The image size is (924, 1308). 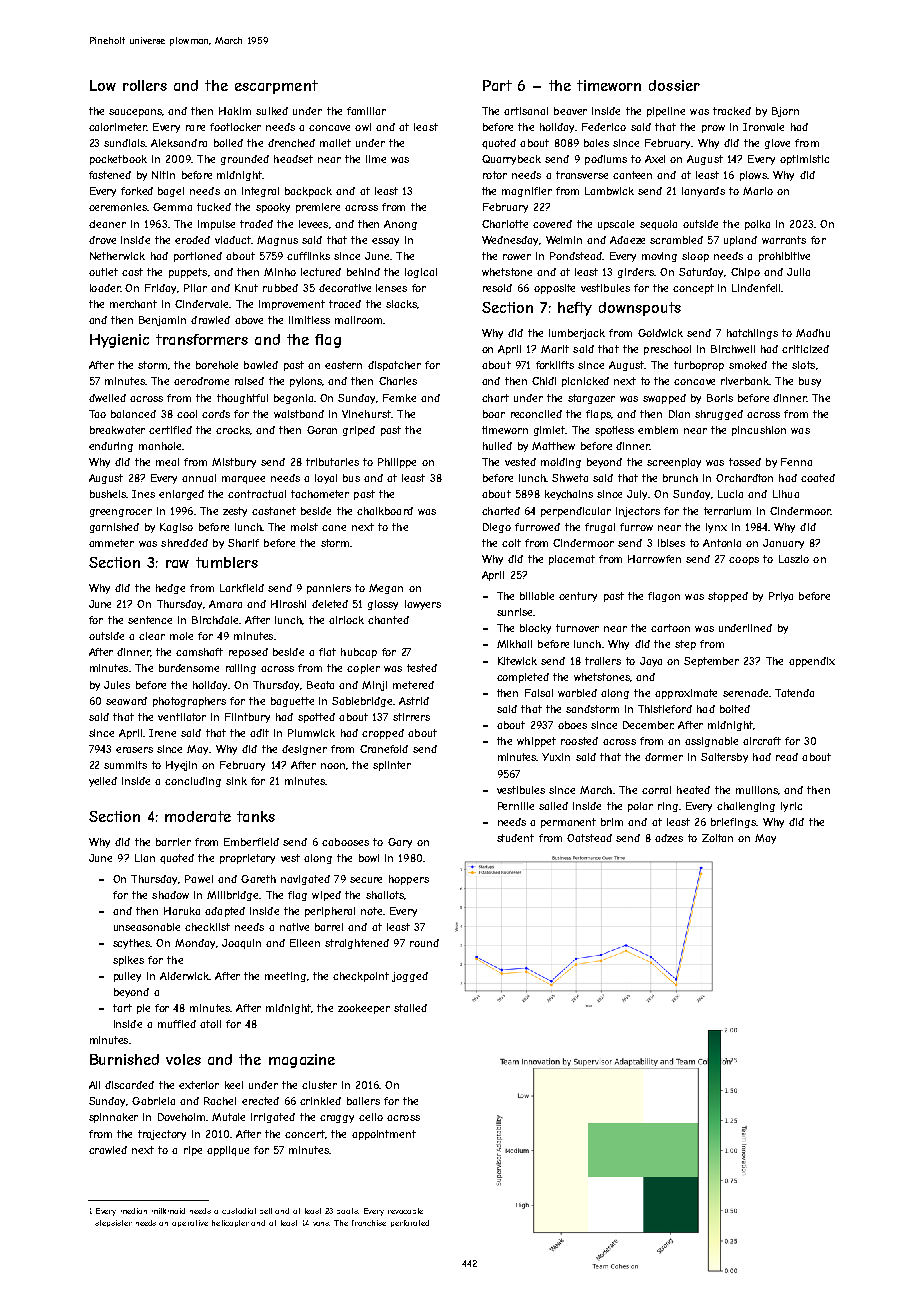 I want to click on escarpment, so click(x=276, y=87).
